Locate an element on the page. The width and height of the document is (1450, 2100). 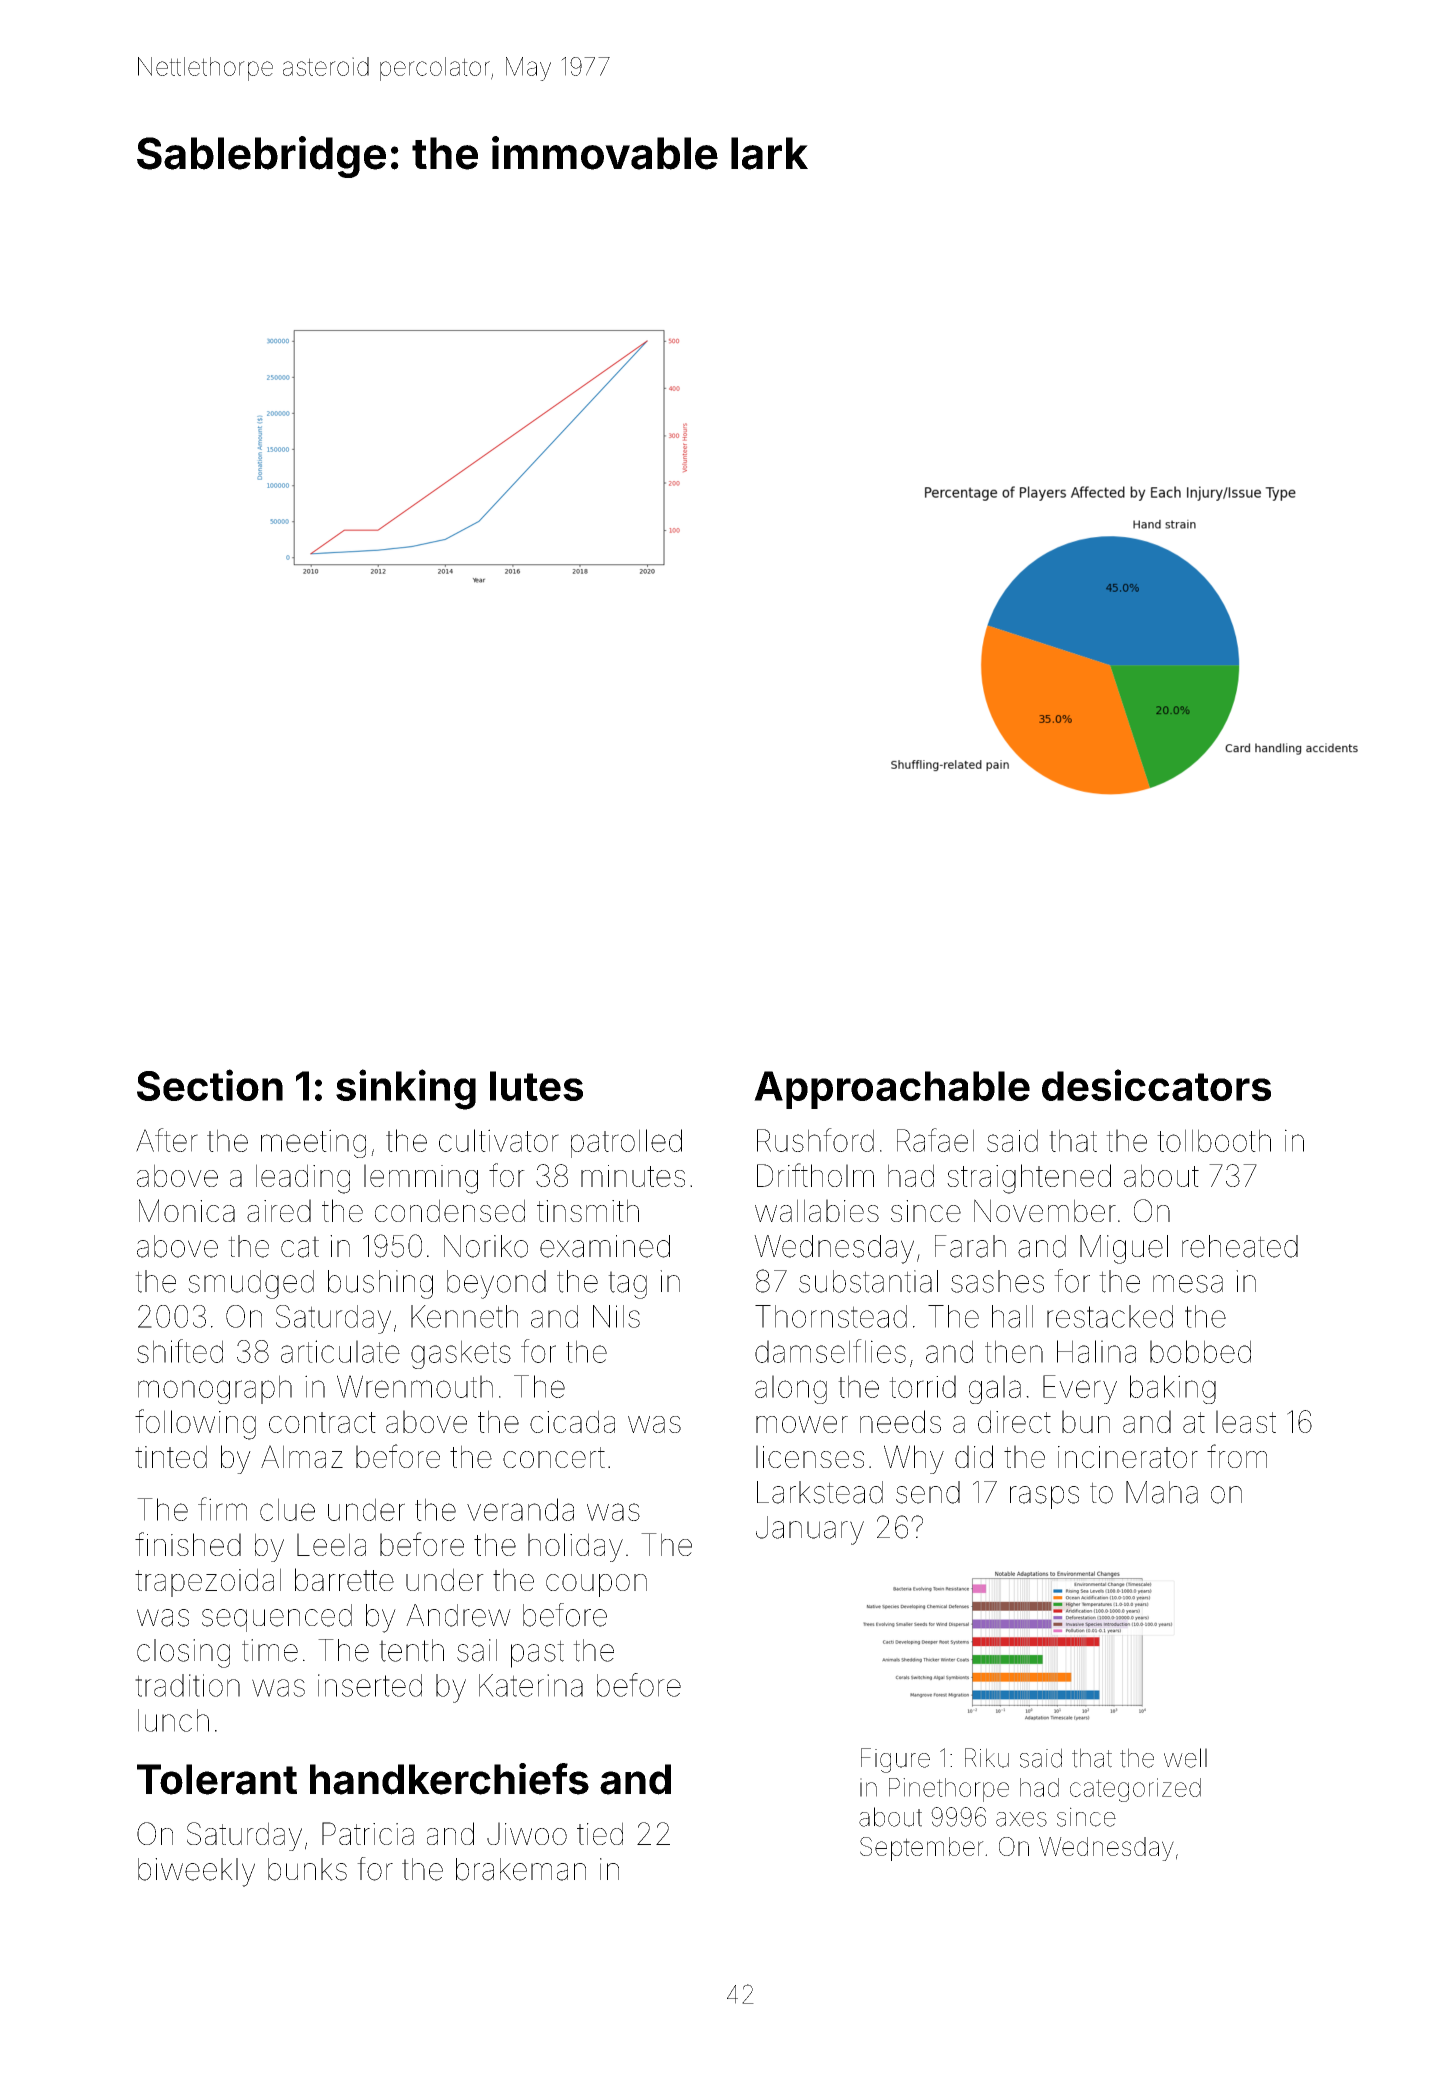
Rushford is located at coordinates (815, 1140).
